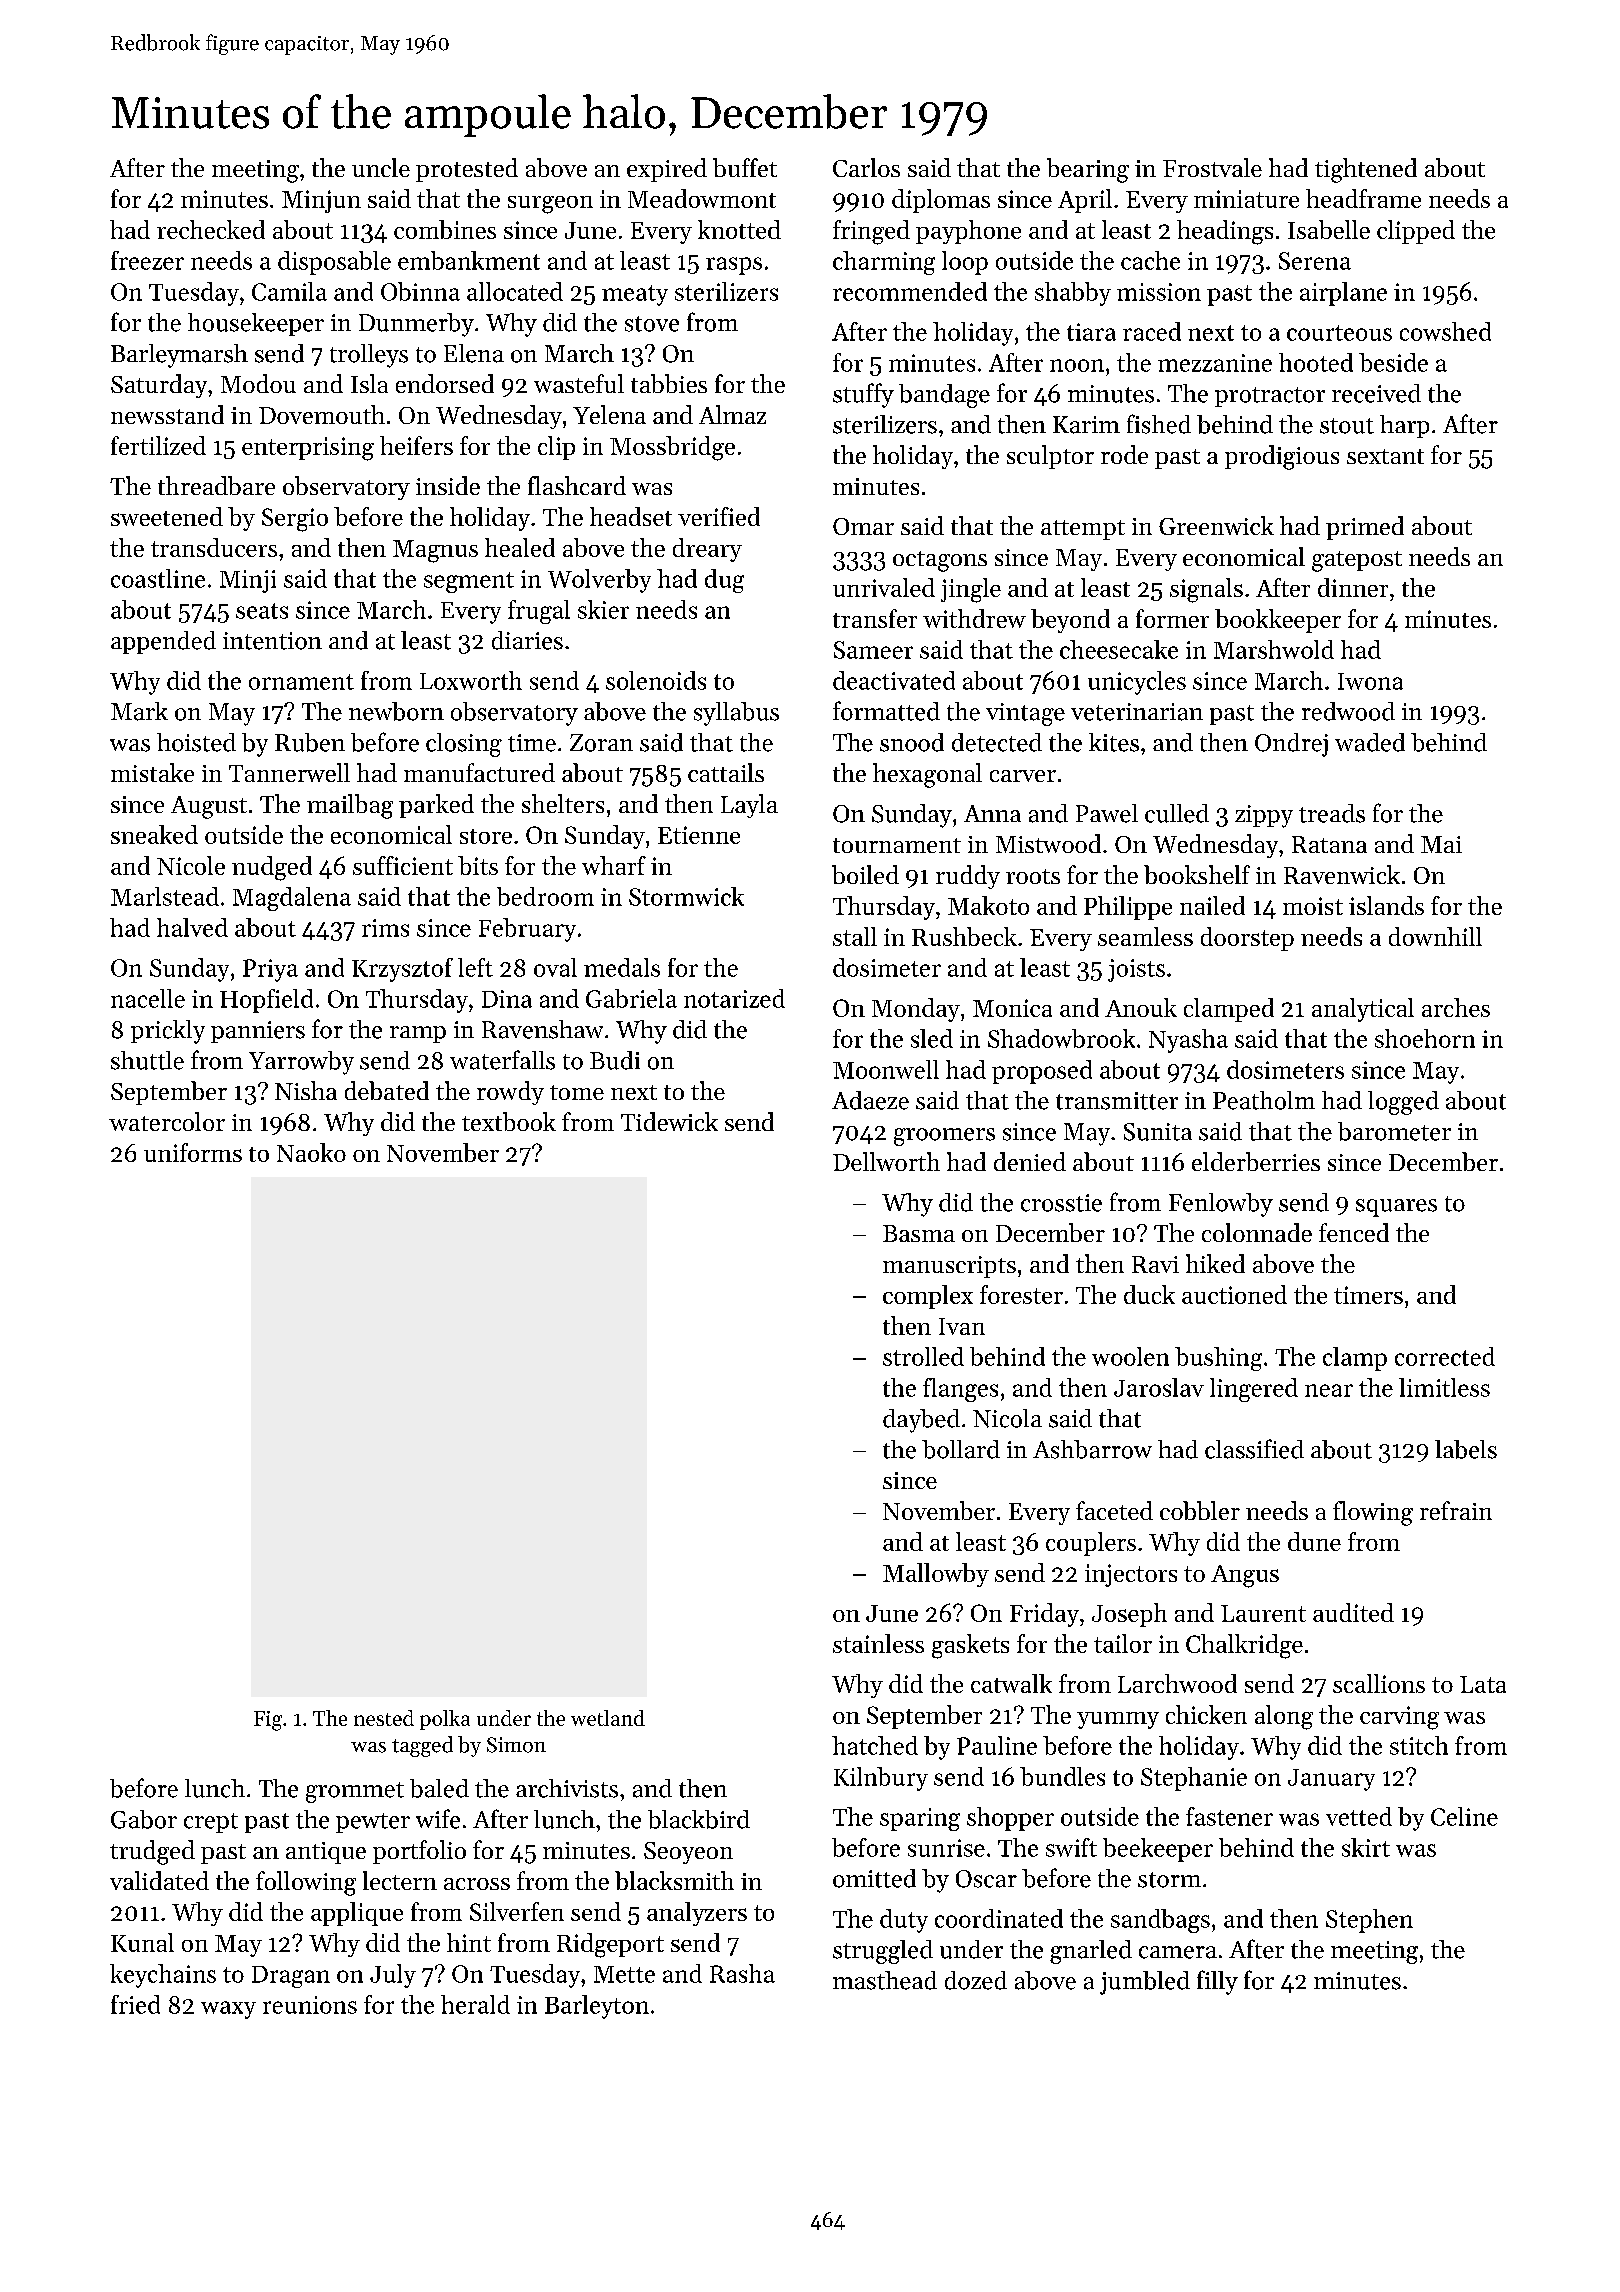 Image resolution: width=1620 pixels, height=2292 pixels. Describe the element at coordinates (1357, 561) in the screenshot. I see `gatepost` at that location.
